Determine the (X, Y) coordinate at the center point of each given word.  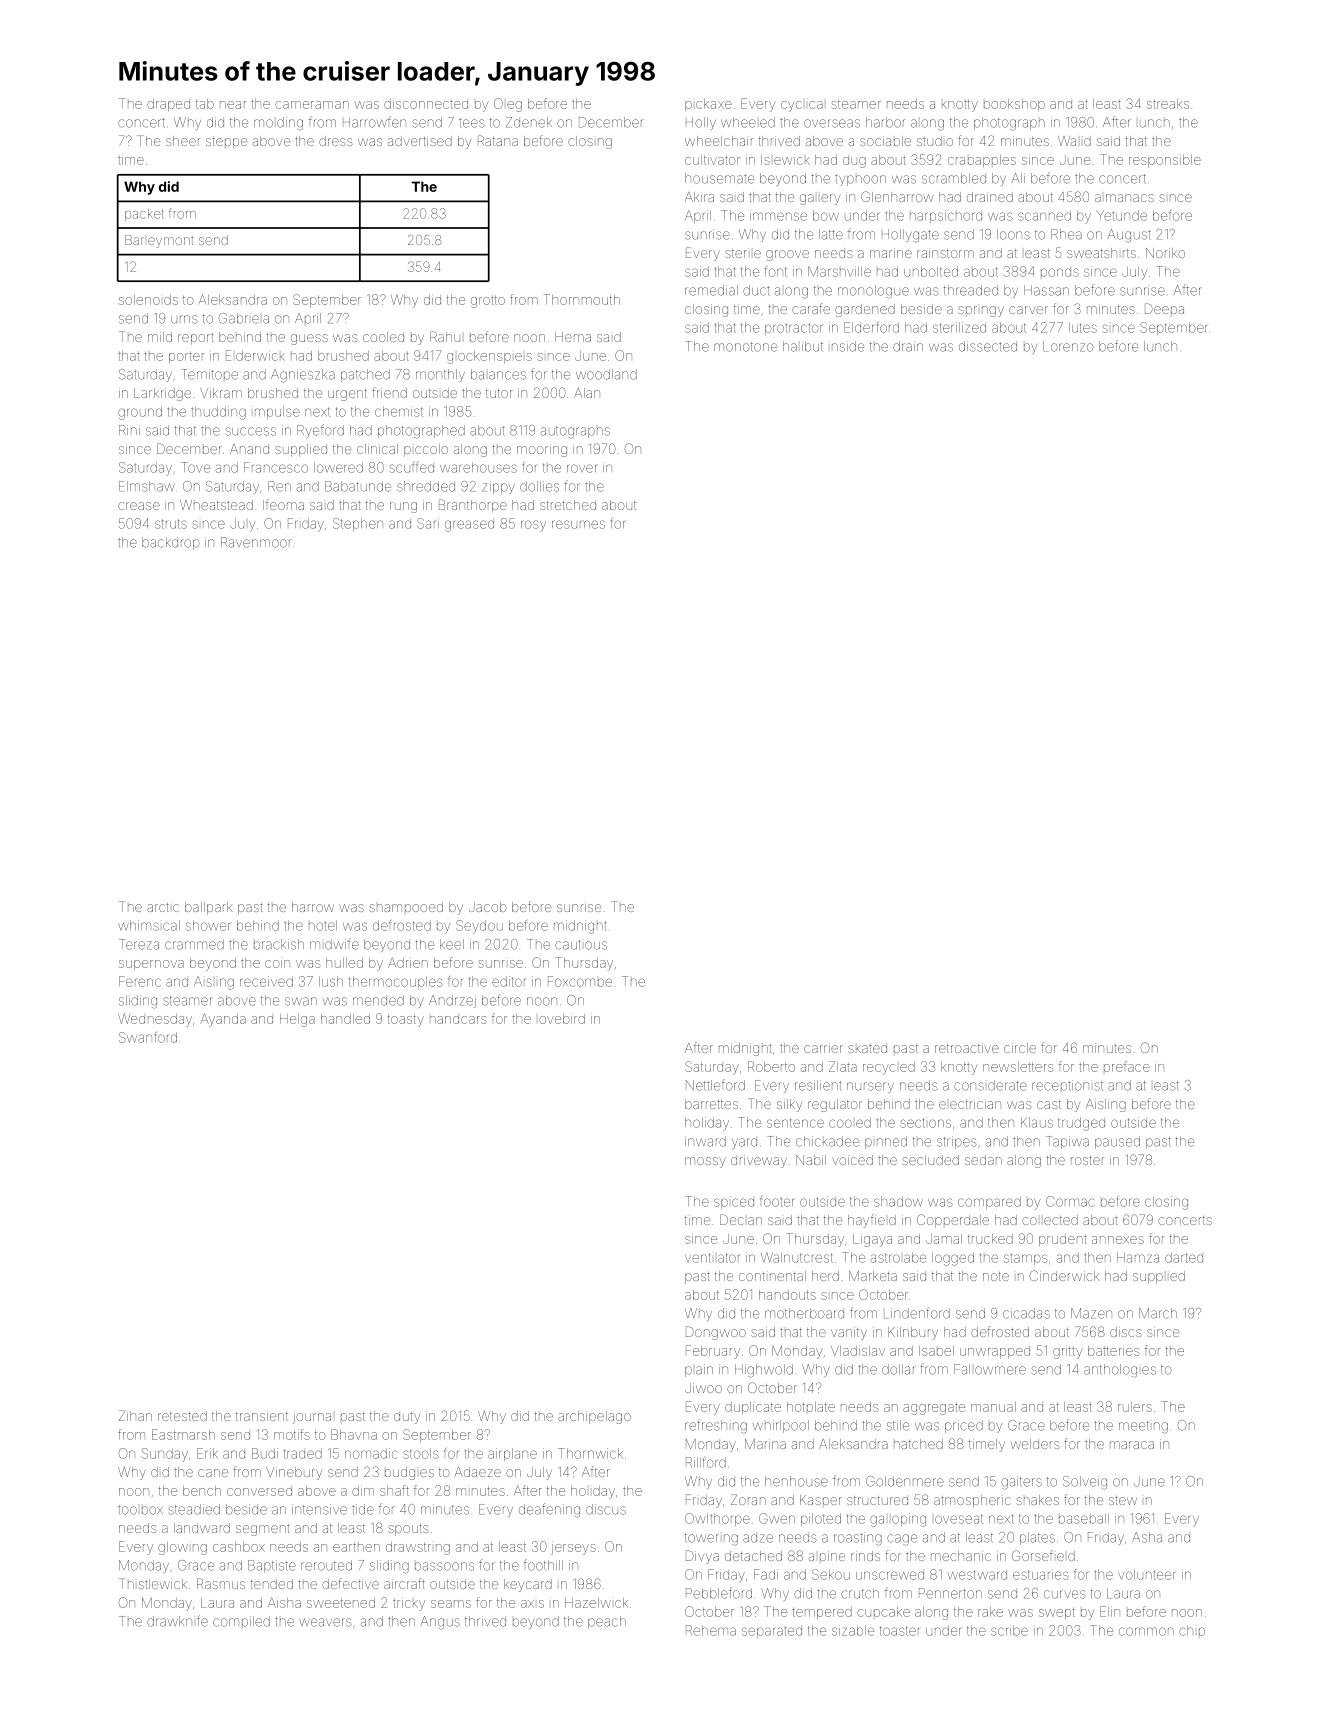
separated (772, 1632)
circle (1020, 1048)
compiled (241, 1621)
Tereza (139, 944)
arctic (163, 907)
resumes (578, 524)
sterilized (959, 327)
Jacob (488, 907)
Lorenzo (1068, 346)
